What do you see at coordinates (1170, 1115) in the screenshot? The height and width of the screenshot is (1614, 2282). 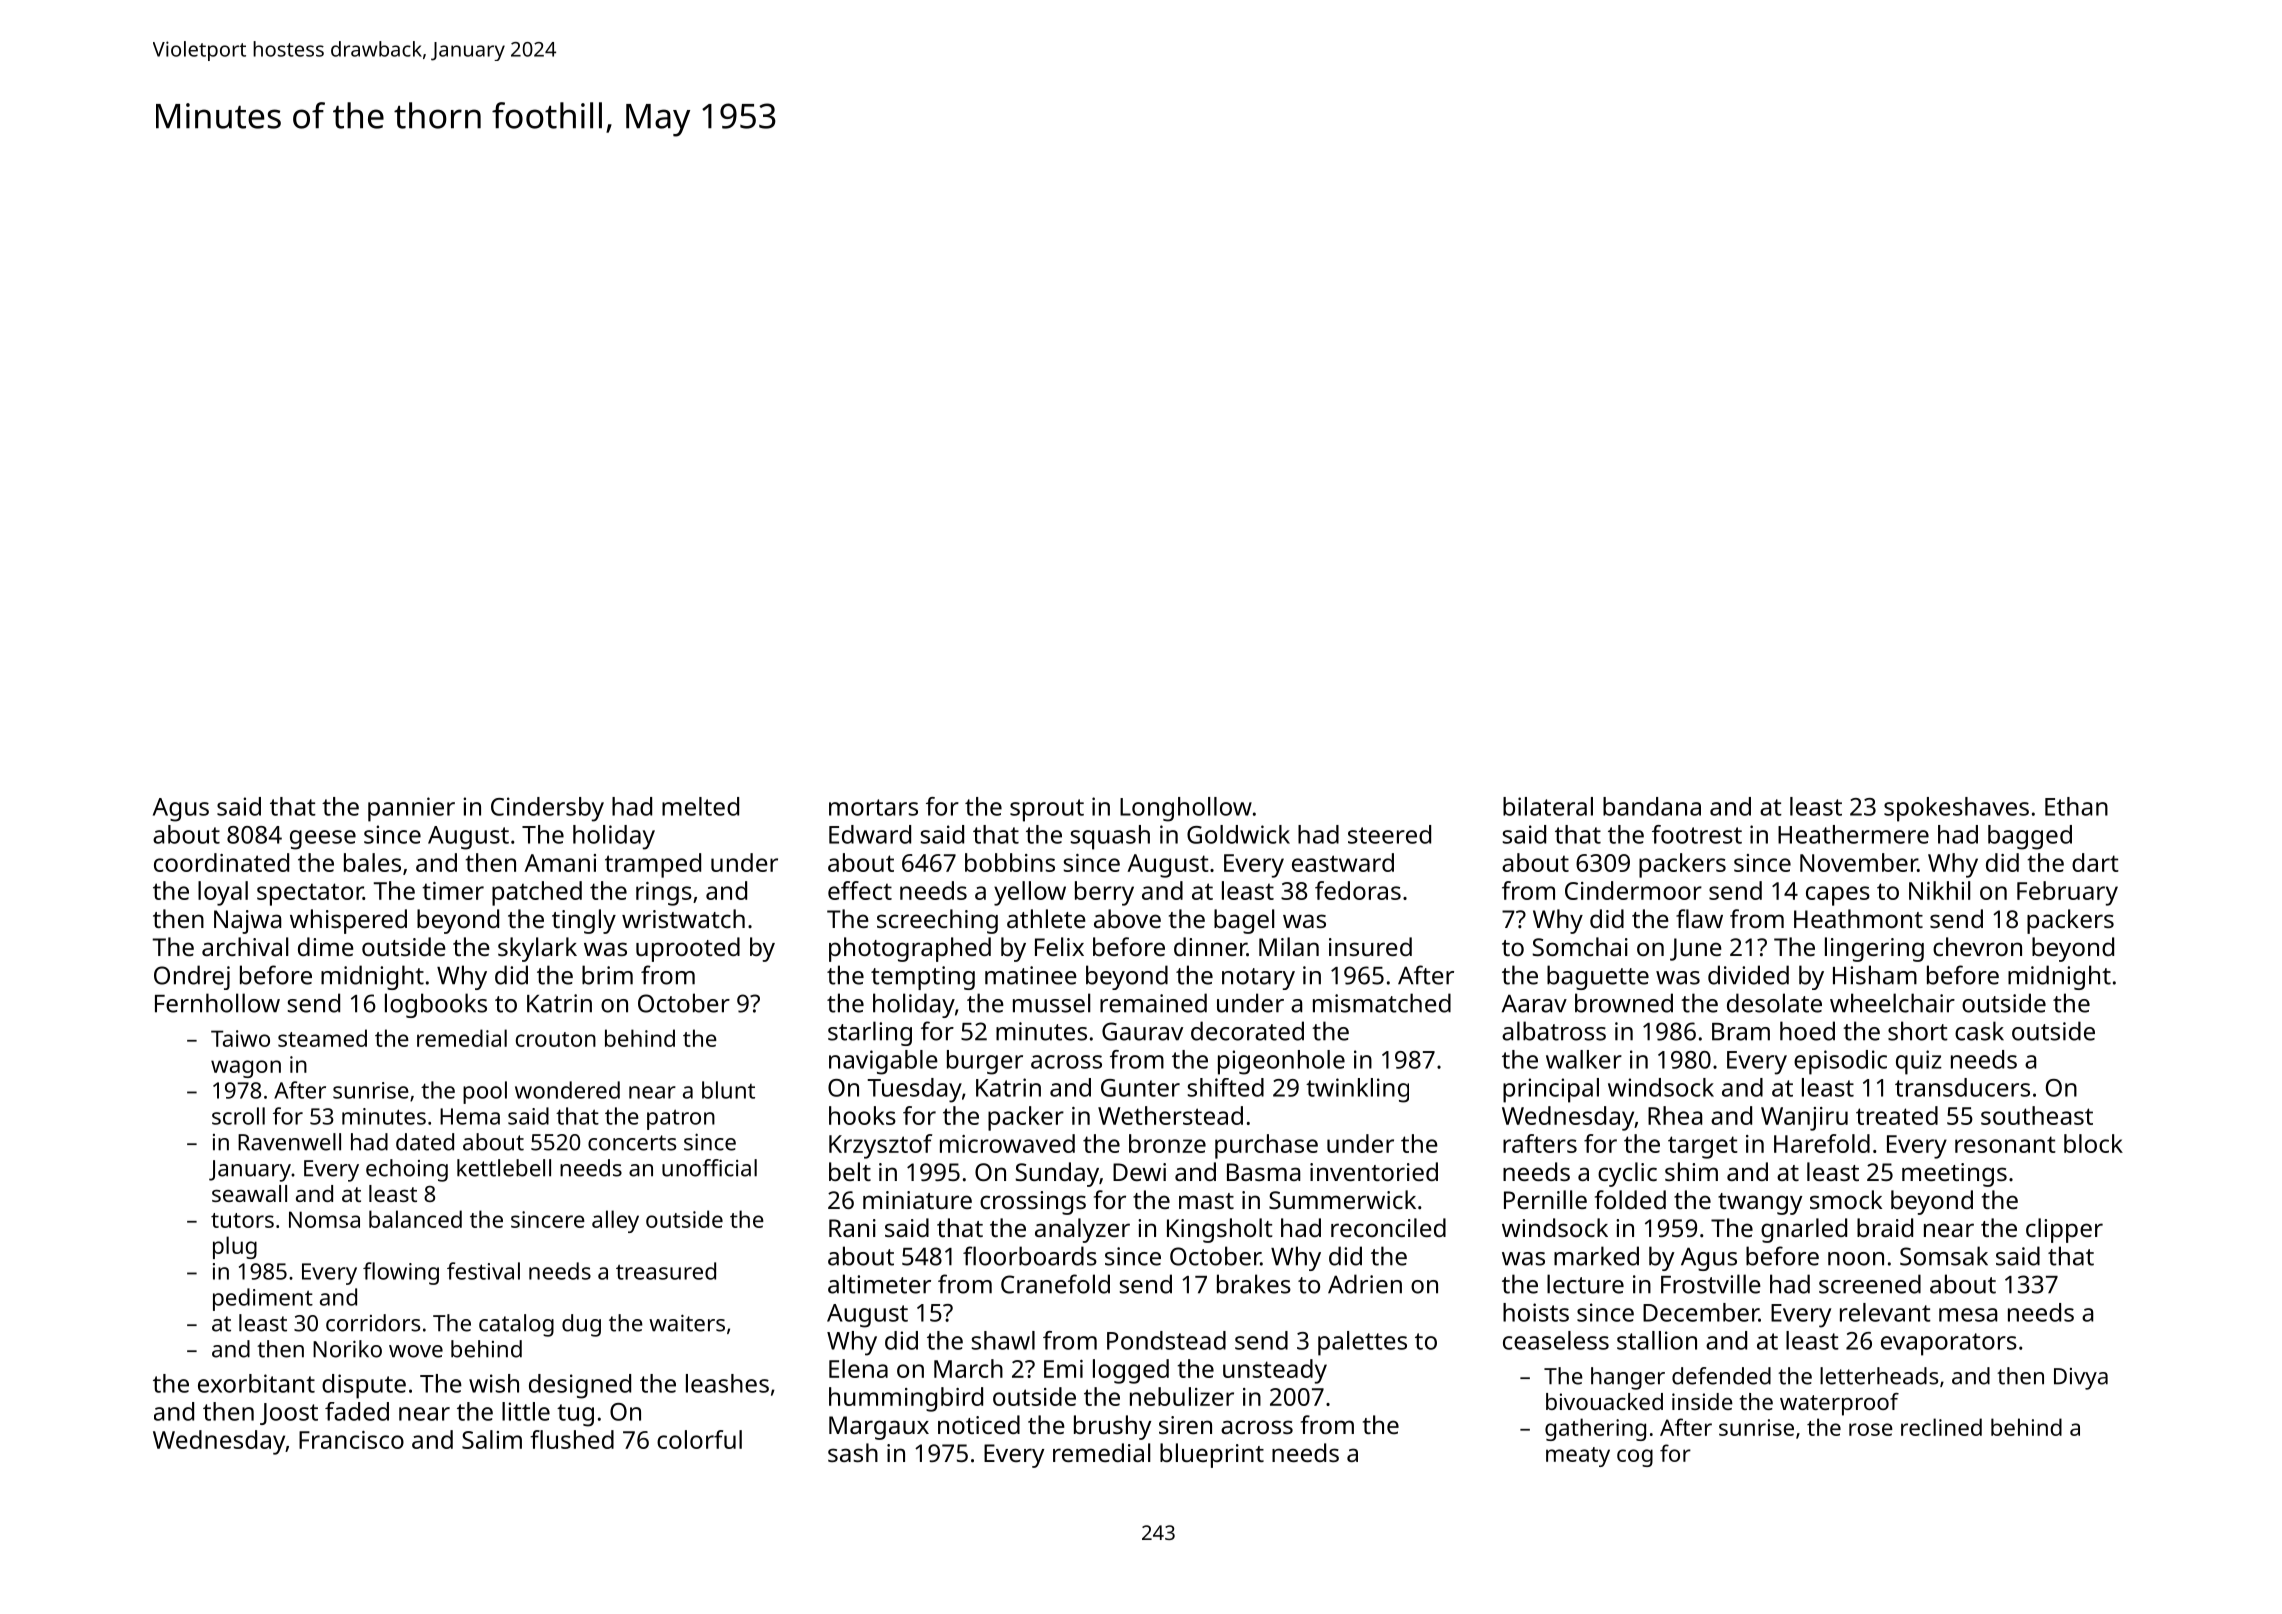 I see `Wetherstead` at bounding box center [1170, 1115].
